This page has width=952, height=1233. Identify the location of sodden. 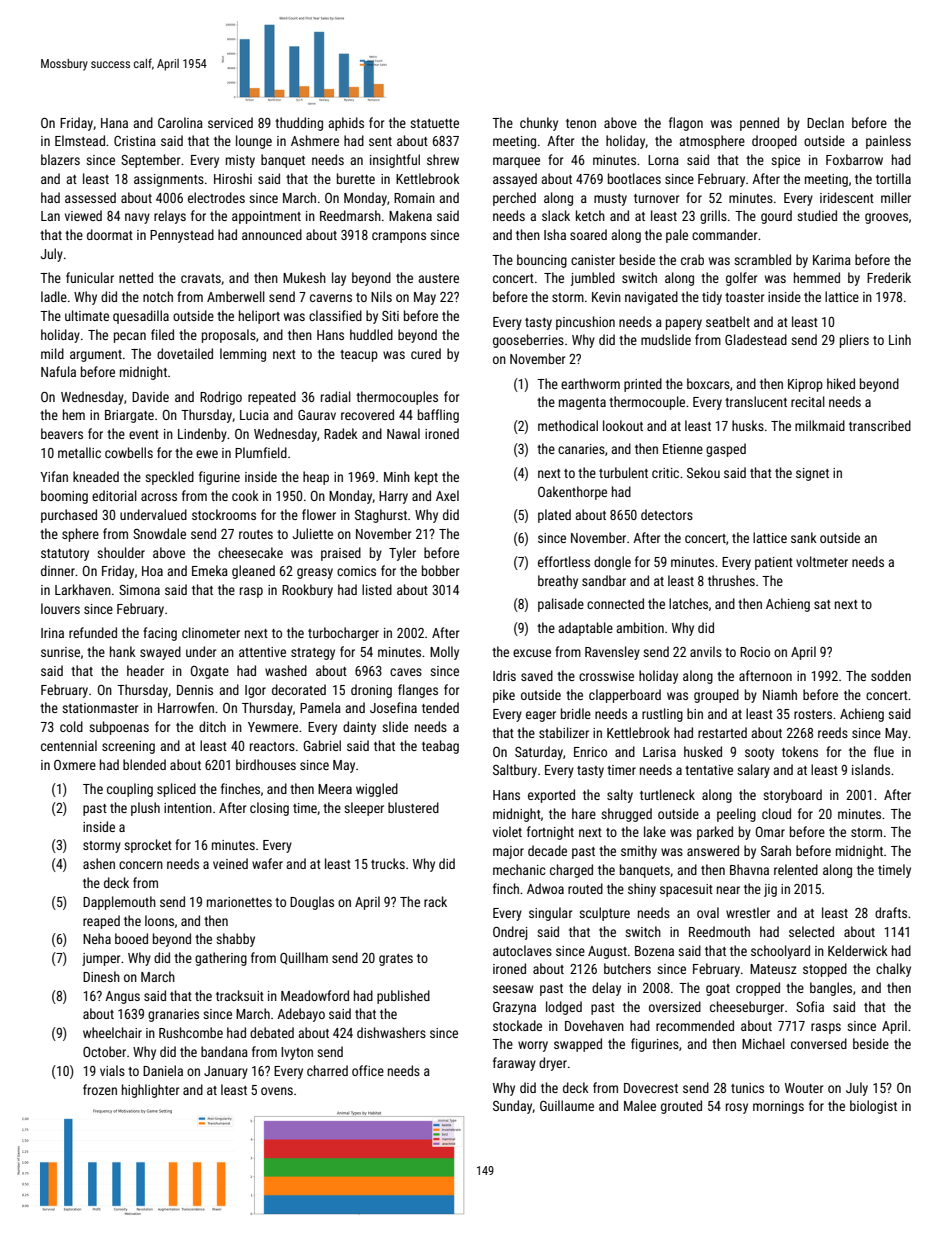
(891, 675).
